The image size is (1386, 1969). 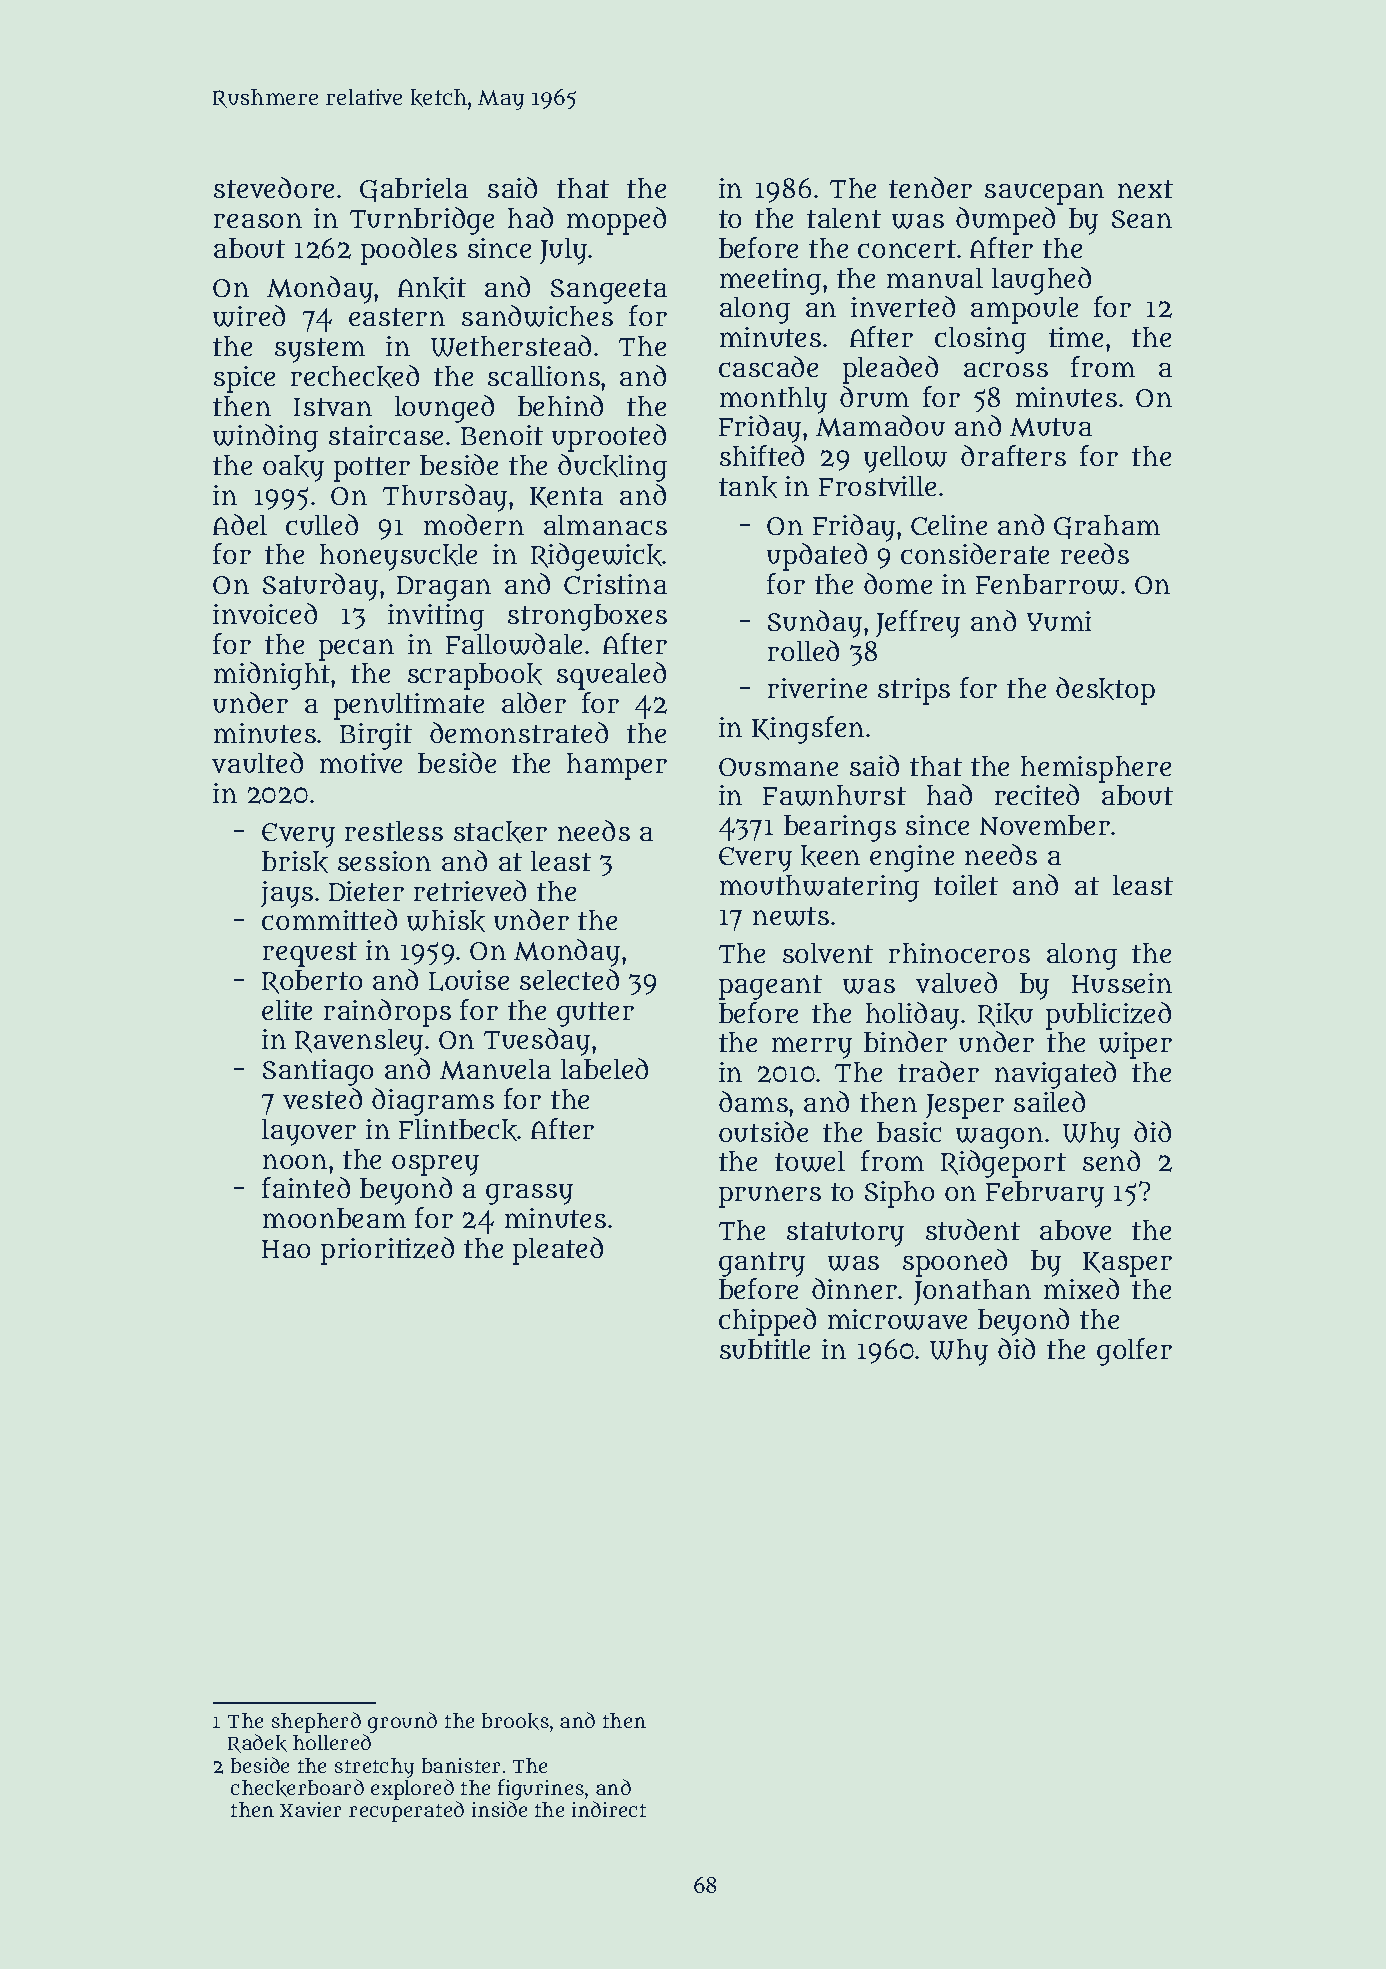 What do you see at coordinates (609, 1809) in the screenshot?
I see `indirect` at bounding box center [609, 1809].
